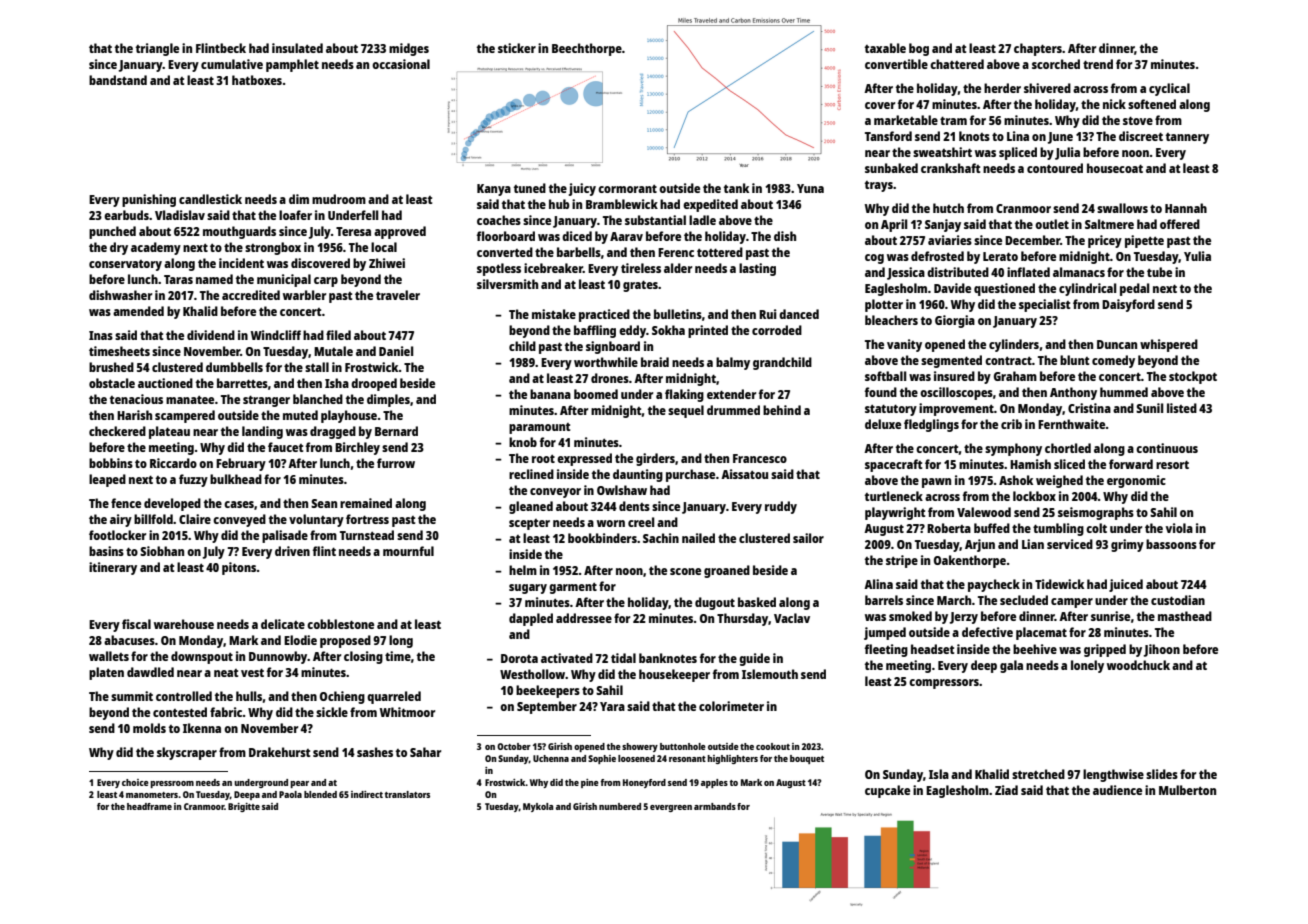  What do you see at coordinates (964, 618) in the screenshot?
I see `Jerzy` at bounding box center [964, 618].
